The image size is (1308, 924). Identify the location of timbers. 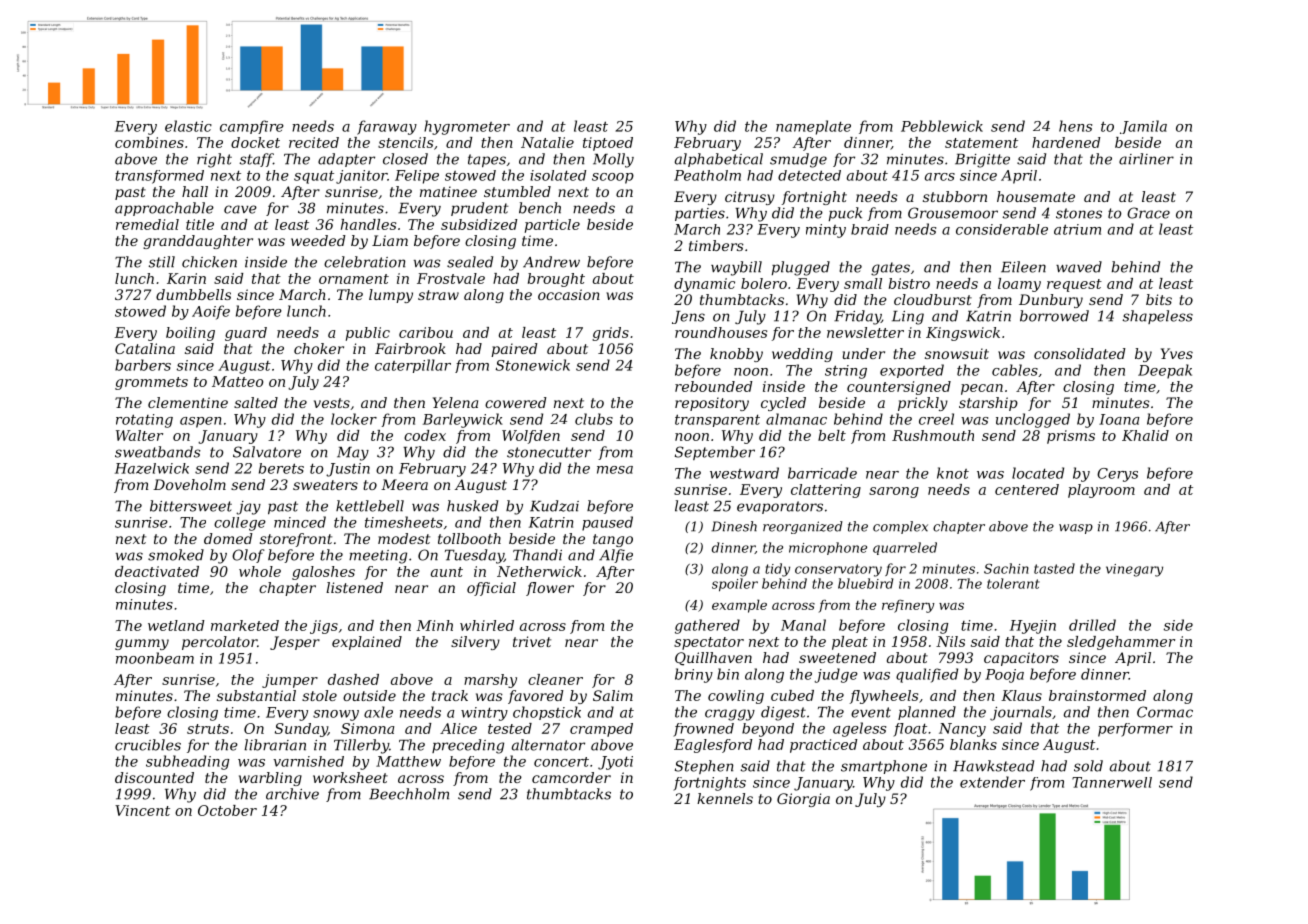
(716, 245).
